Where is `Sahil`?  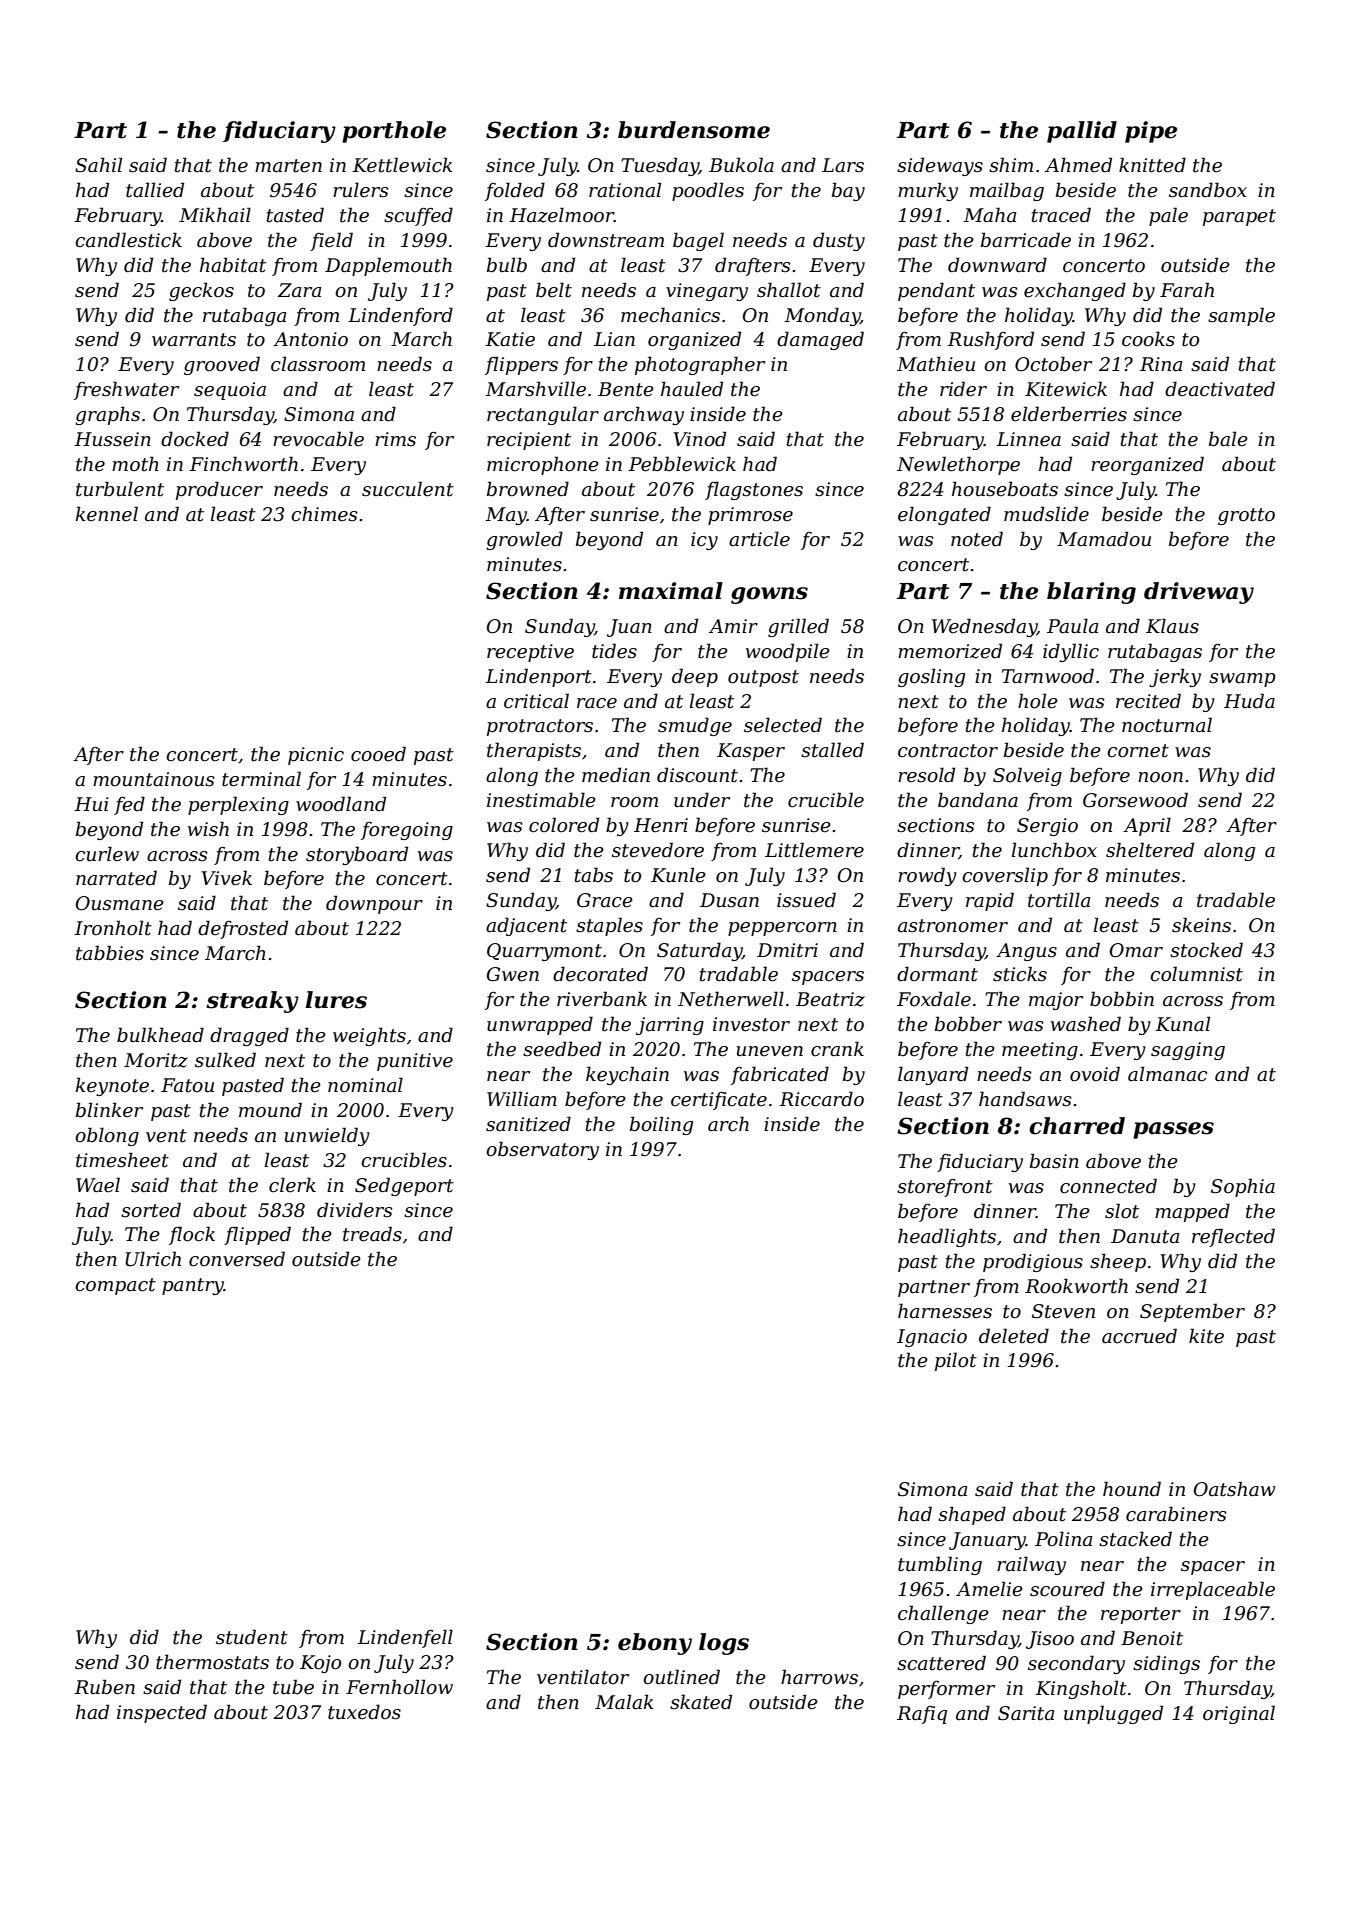 Sahil is located at coordinates (98, 165).
